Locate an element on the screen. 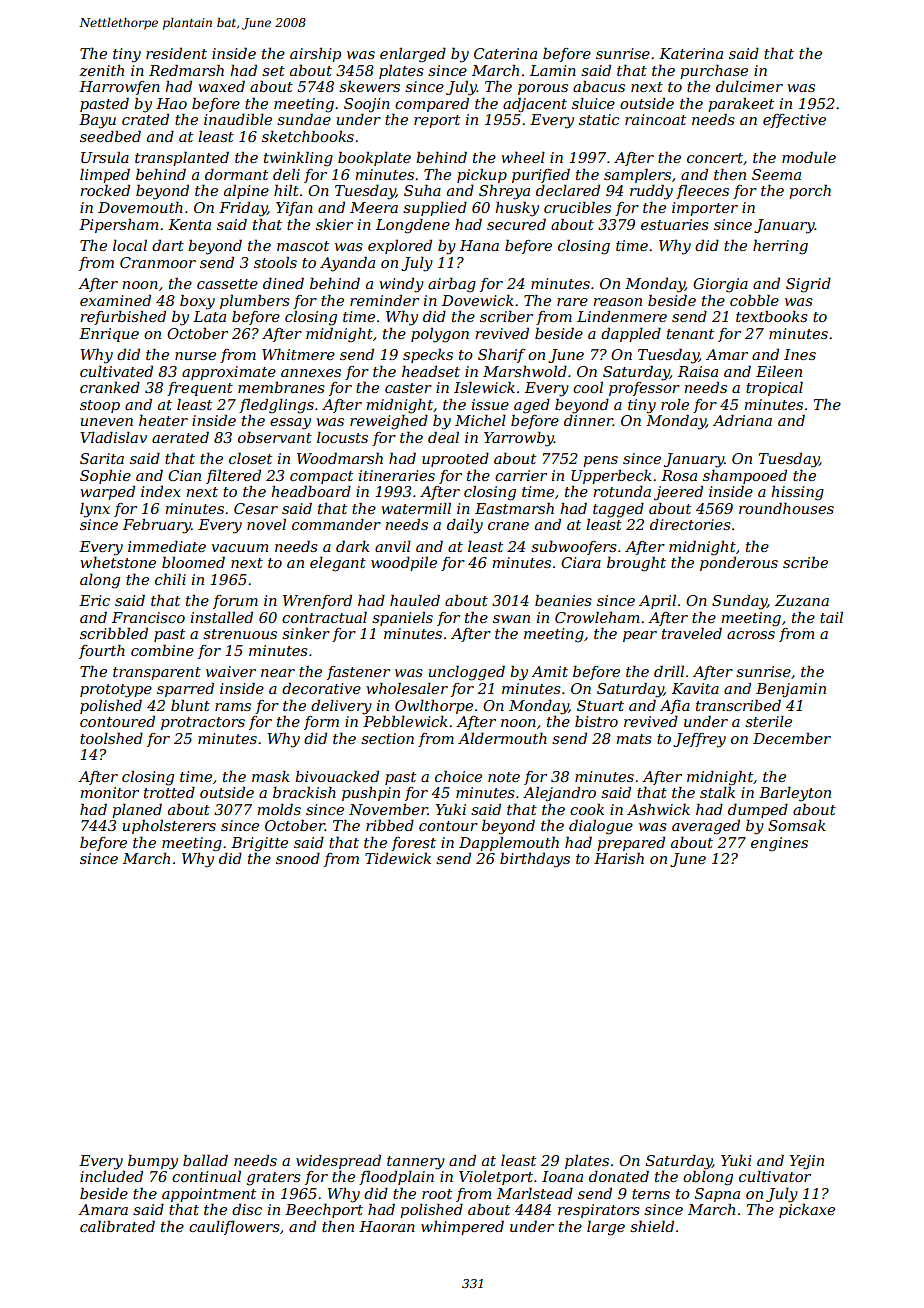 Image resolution: width=924 pixels, height=1308 pixels. bumpy is located at coordinates (153, 1162).
